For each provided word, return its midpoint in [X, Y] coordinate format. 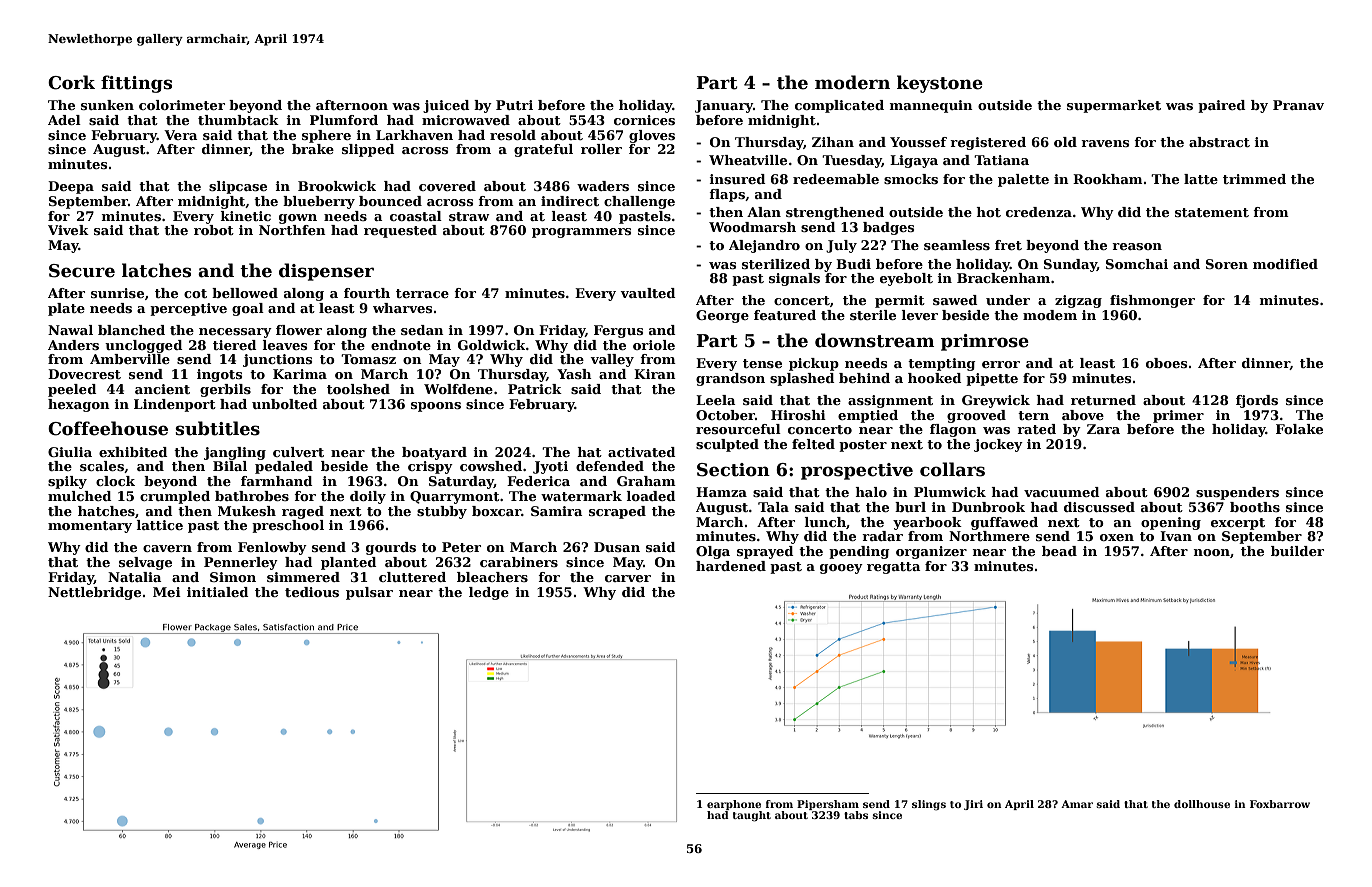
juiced [446, 106]
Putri [514, 105]
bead [1059, 551]
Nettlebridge [94, 593]
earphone [734, 805]
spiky [67, 482]
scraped [617, 512]
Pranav [1298, 105]
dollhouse [1202, 804]
